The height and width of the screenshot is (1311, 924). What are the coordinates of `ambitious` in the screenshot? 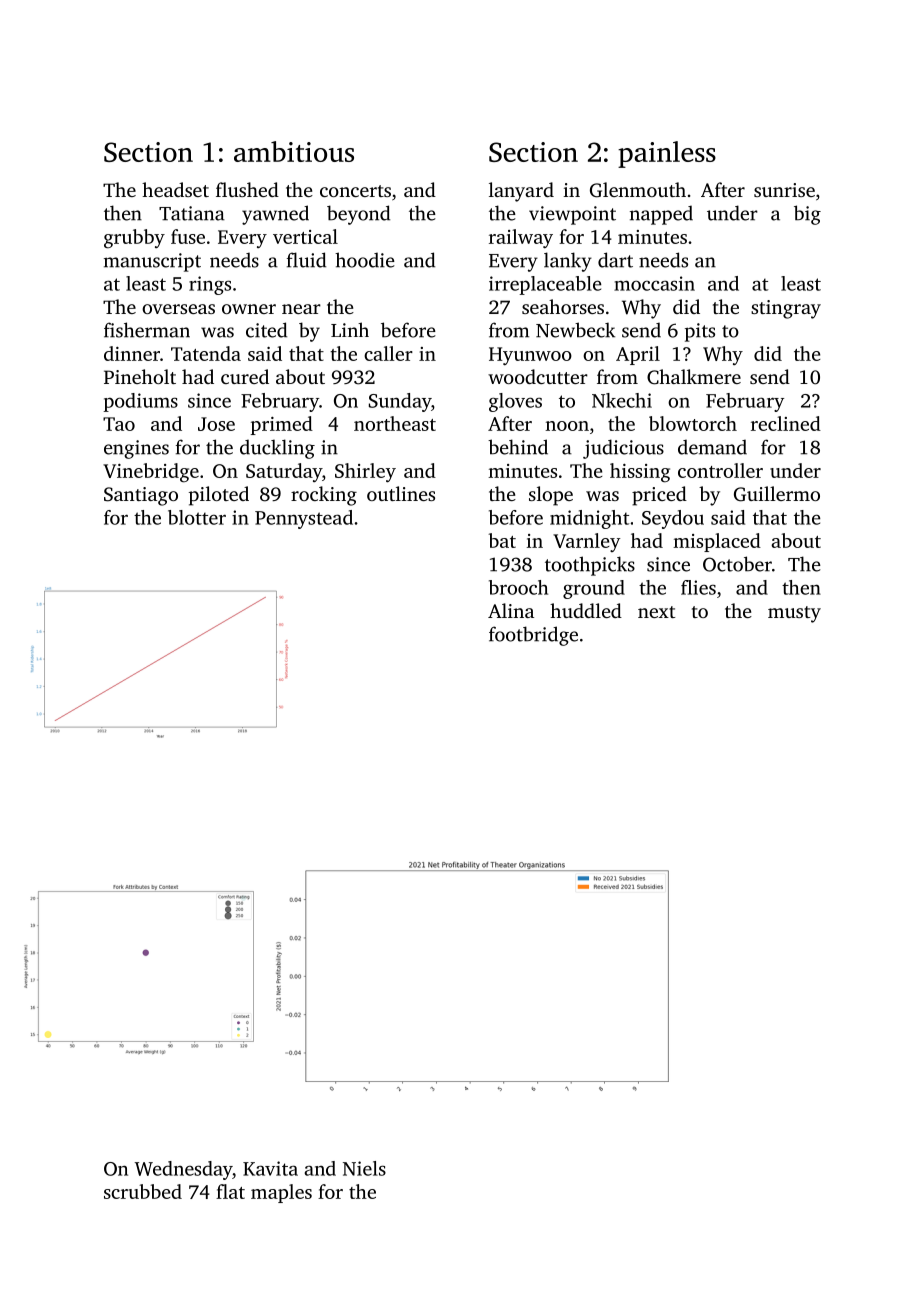 It's located at (294, 151).
